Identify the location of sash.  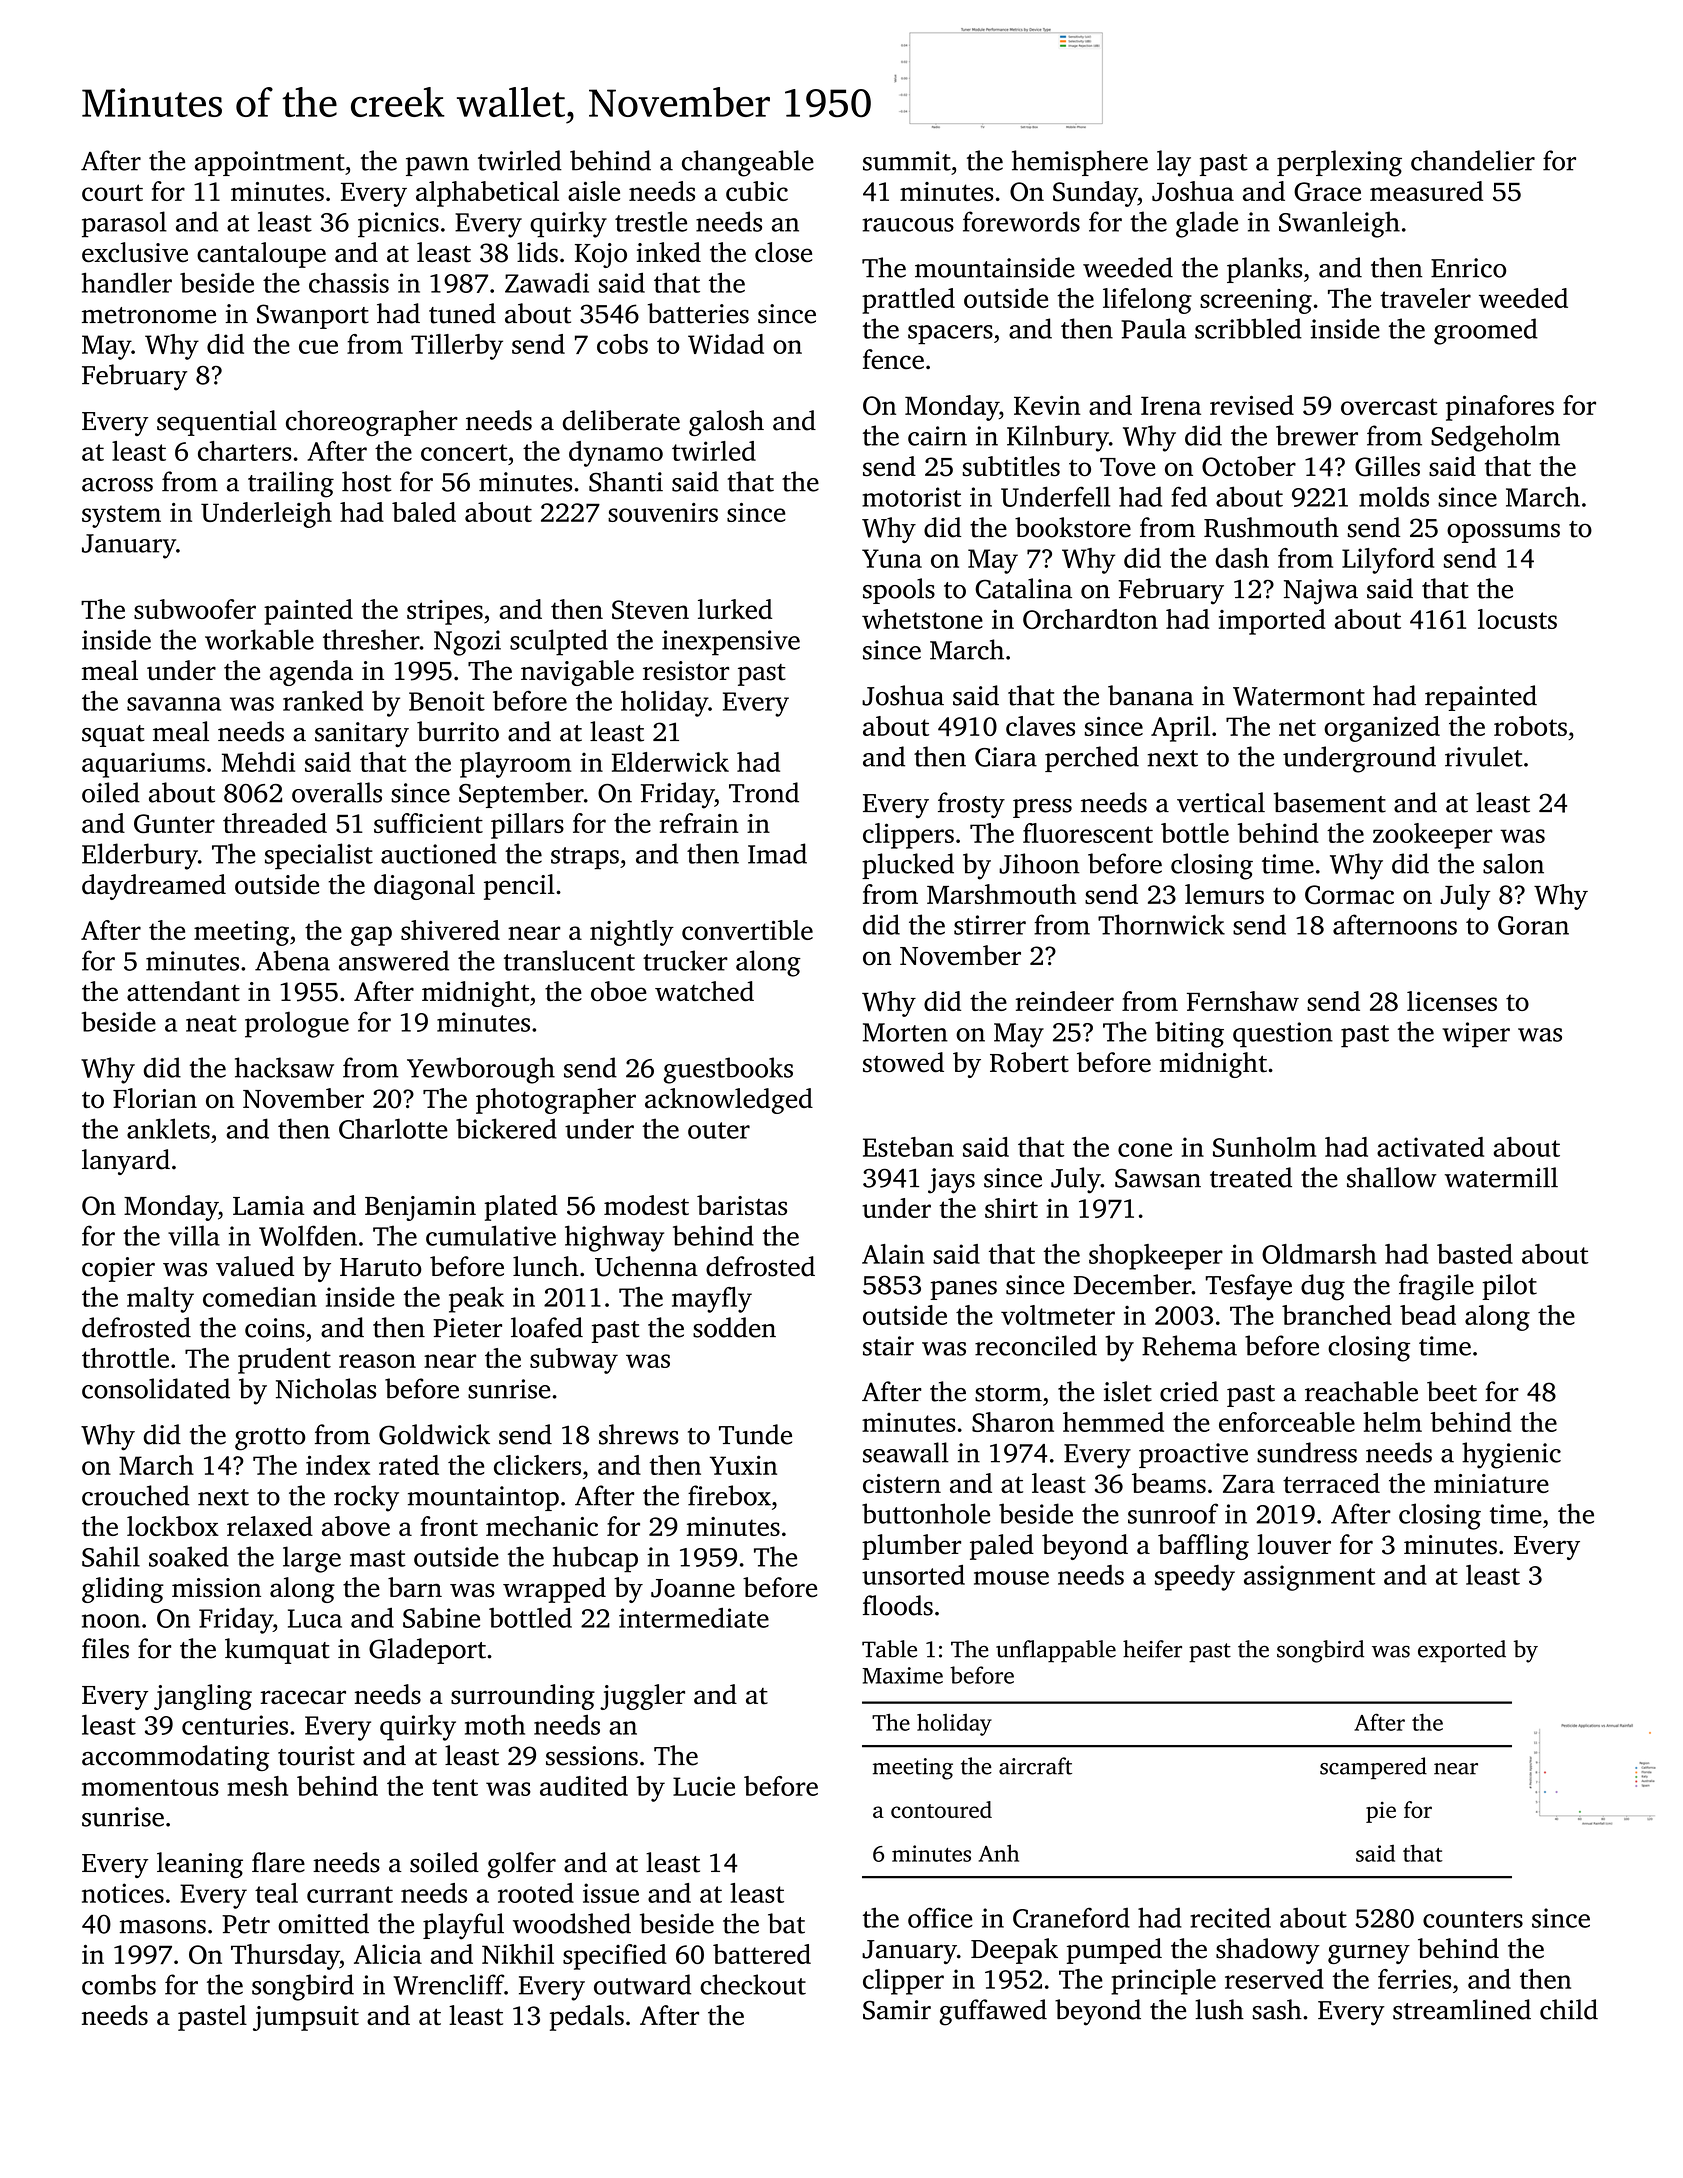
(1277, 2009).
